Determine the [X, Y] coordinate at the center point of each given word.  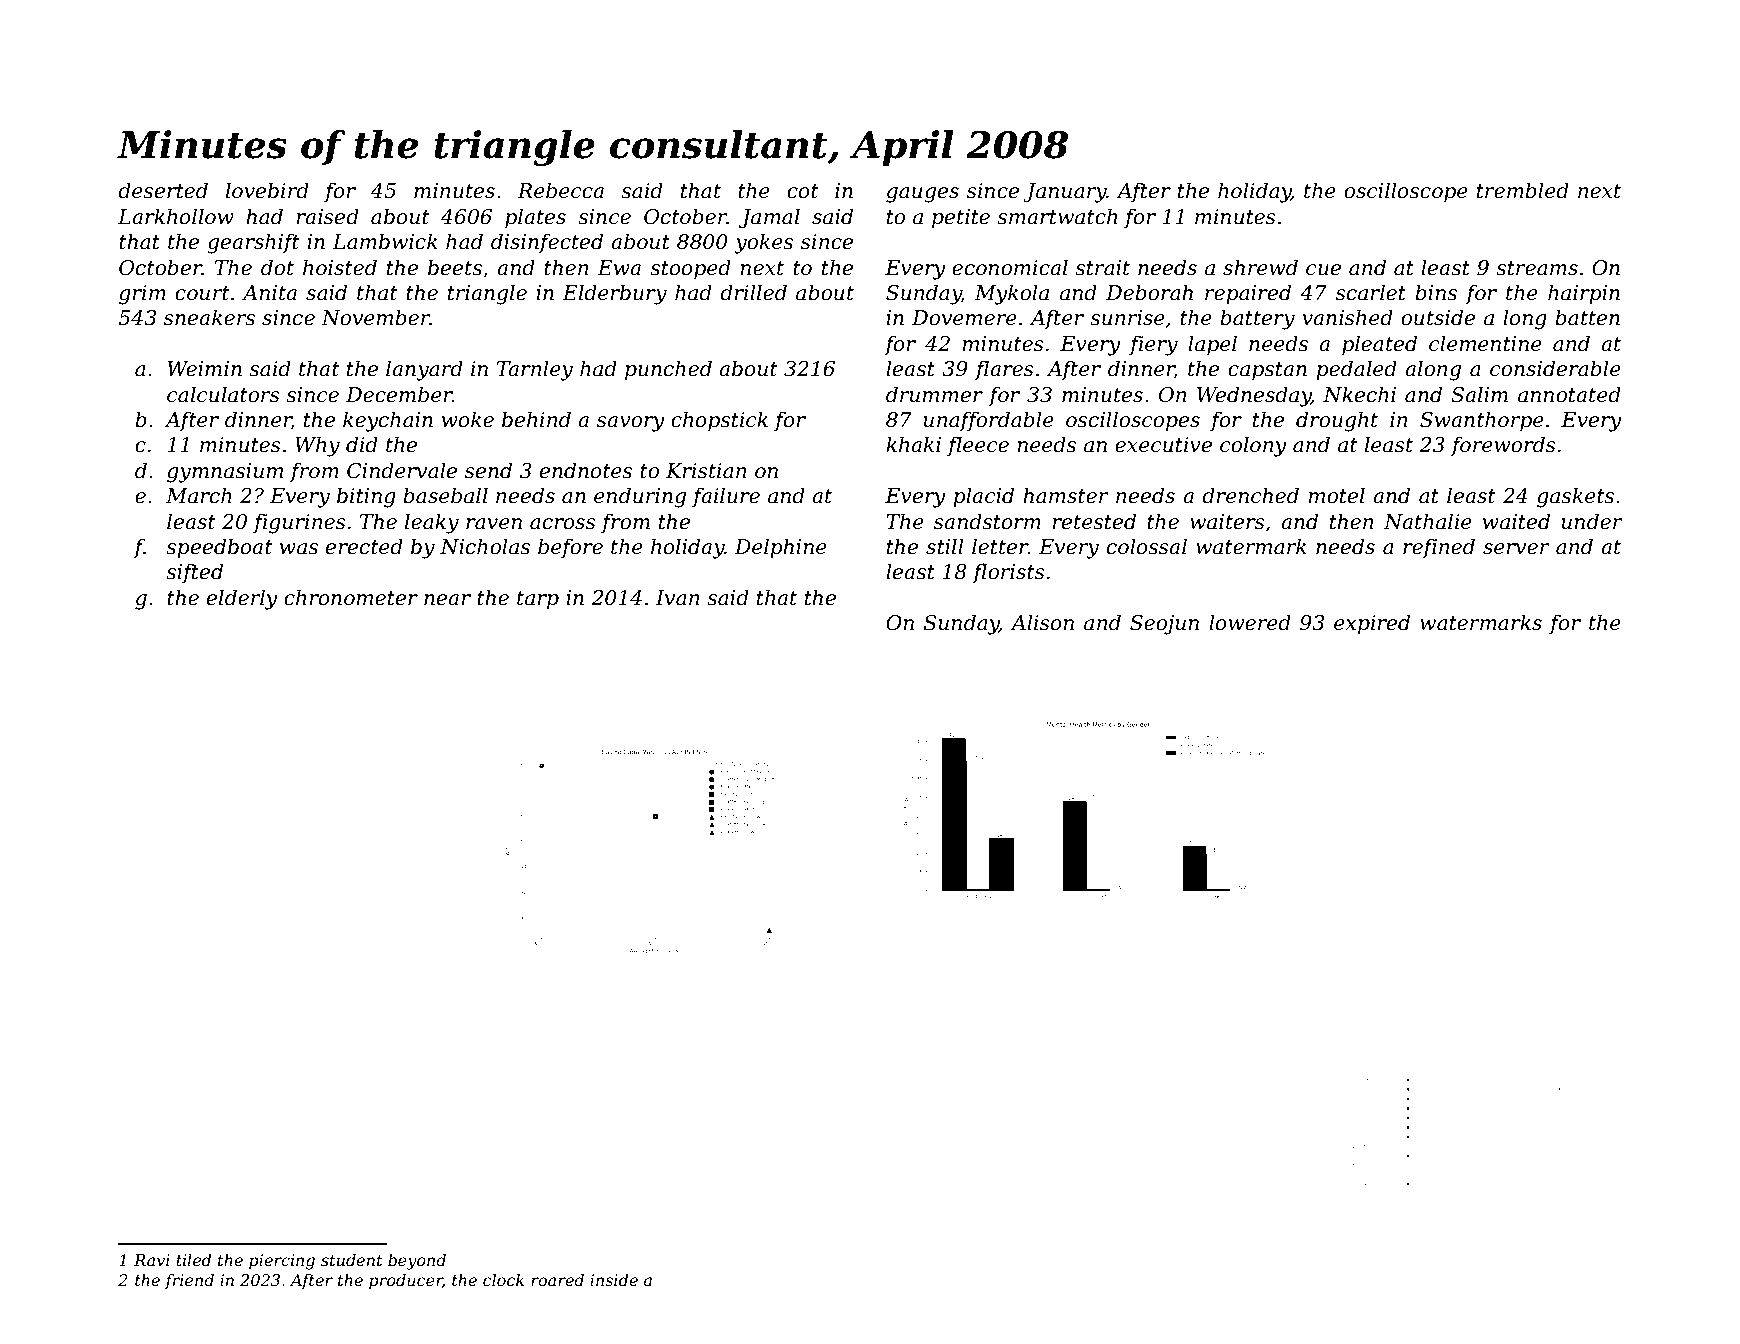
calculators [223, 394]
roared [557, 1280]
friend [189, 1282]
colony [1253, 446]
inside [614, 1280]
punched [668, 370]
